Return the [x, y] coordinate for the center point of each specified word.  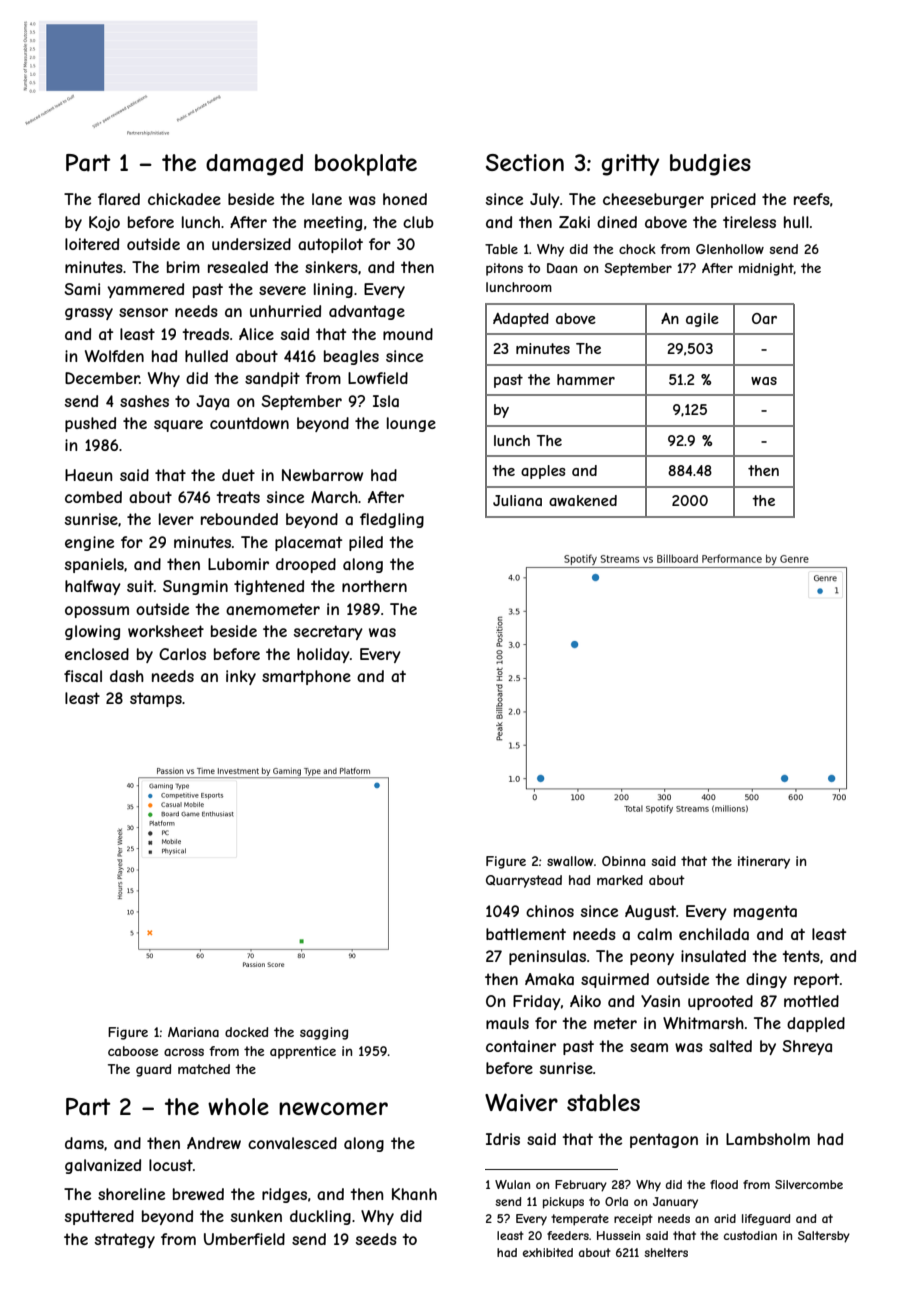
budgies [710, 165]
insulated [713, 956]
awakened [583, 500]
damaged [254, 165]
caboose [133, 1051]
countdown [249, 423]
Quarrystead [524, 881]
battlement [526, 934]
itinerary [764, 862]
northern [374, 586]
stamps [156, 699]
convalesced [292, 1143]
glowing [92, 632]
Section [525, 162]
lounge [411, 424]
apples [543, 472]
